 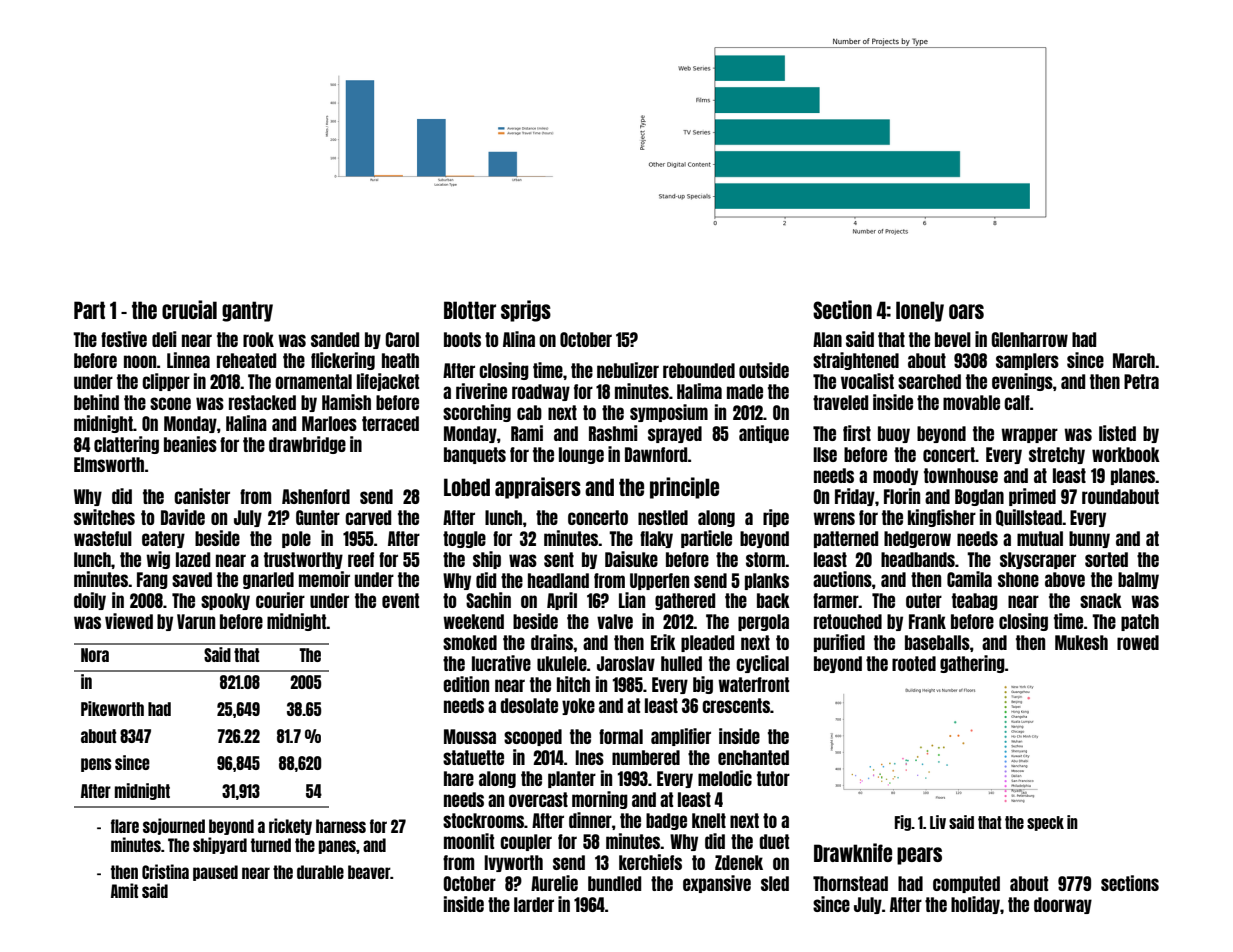 What do you see at coordinates (526, 311) in the screenshot?
I see `sprigs` at bounding box center [526, 311].
